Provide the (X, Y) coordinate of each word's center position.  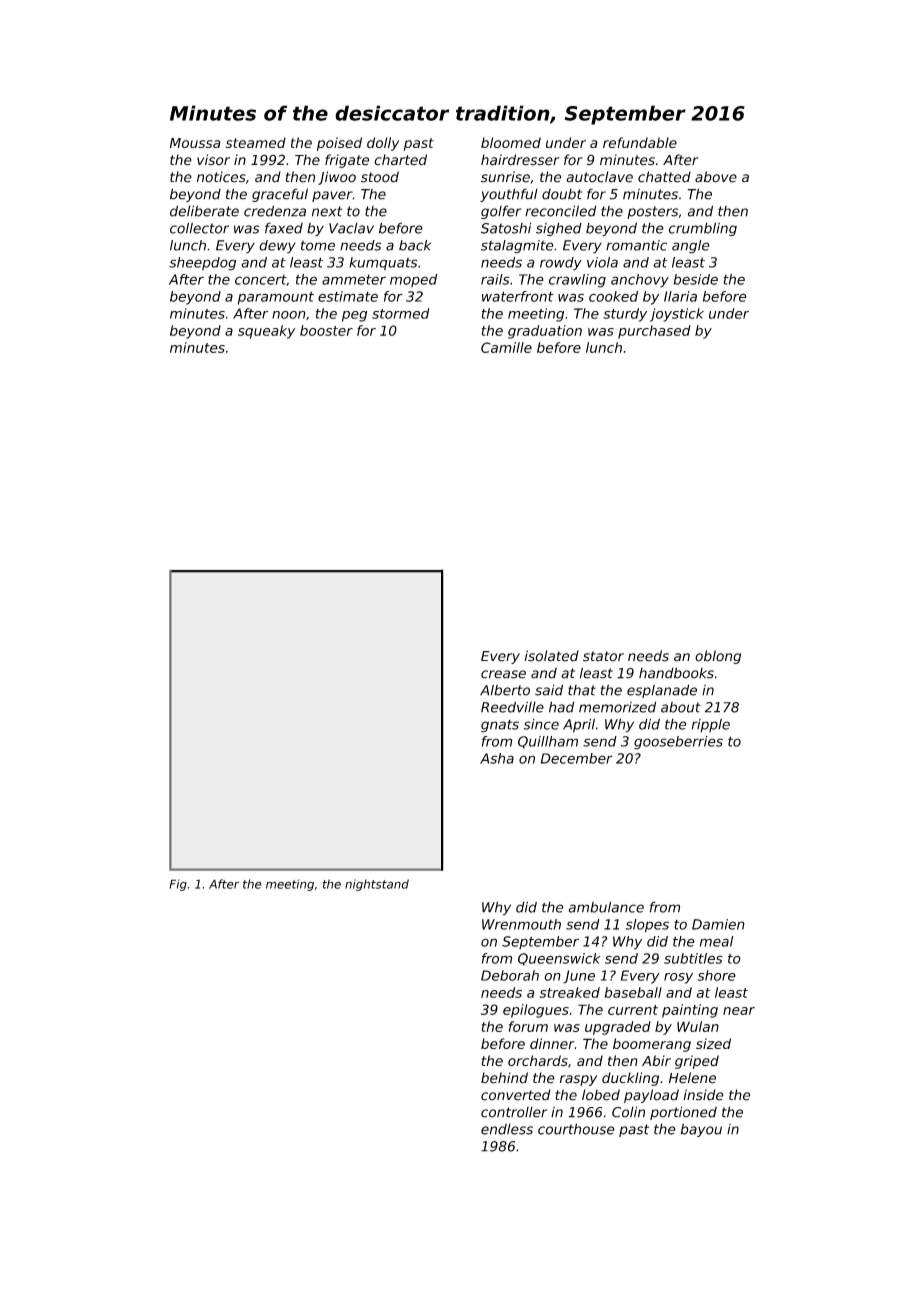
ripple (711, 725)
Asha (497, 758)
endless (507, 1129)
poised (339, 144)
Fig (178, 885)
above (716, 177)
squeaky (266, 332)
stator (603, 656)
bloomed (511, 142)
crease (503, 674)
